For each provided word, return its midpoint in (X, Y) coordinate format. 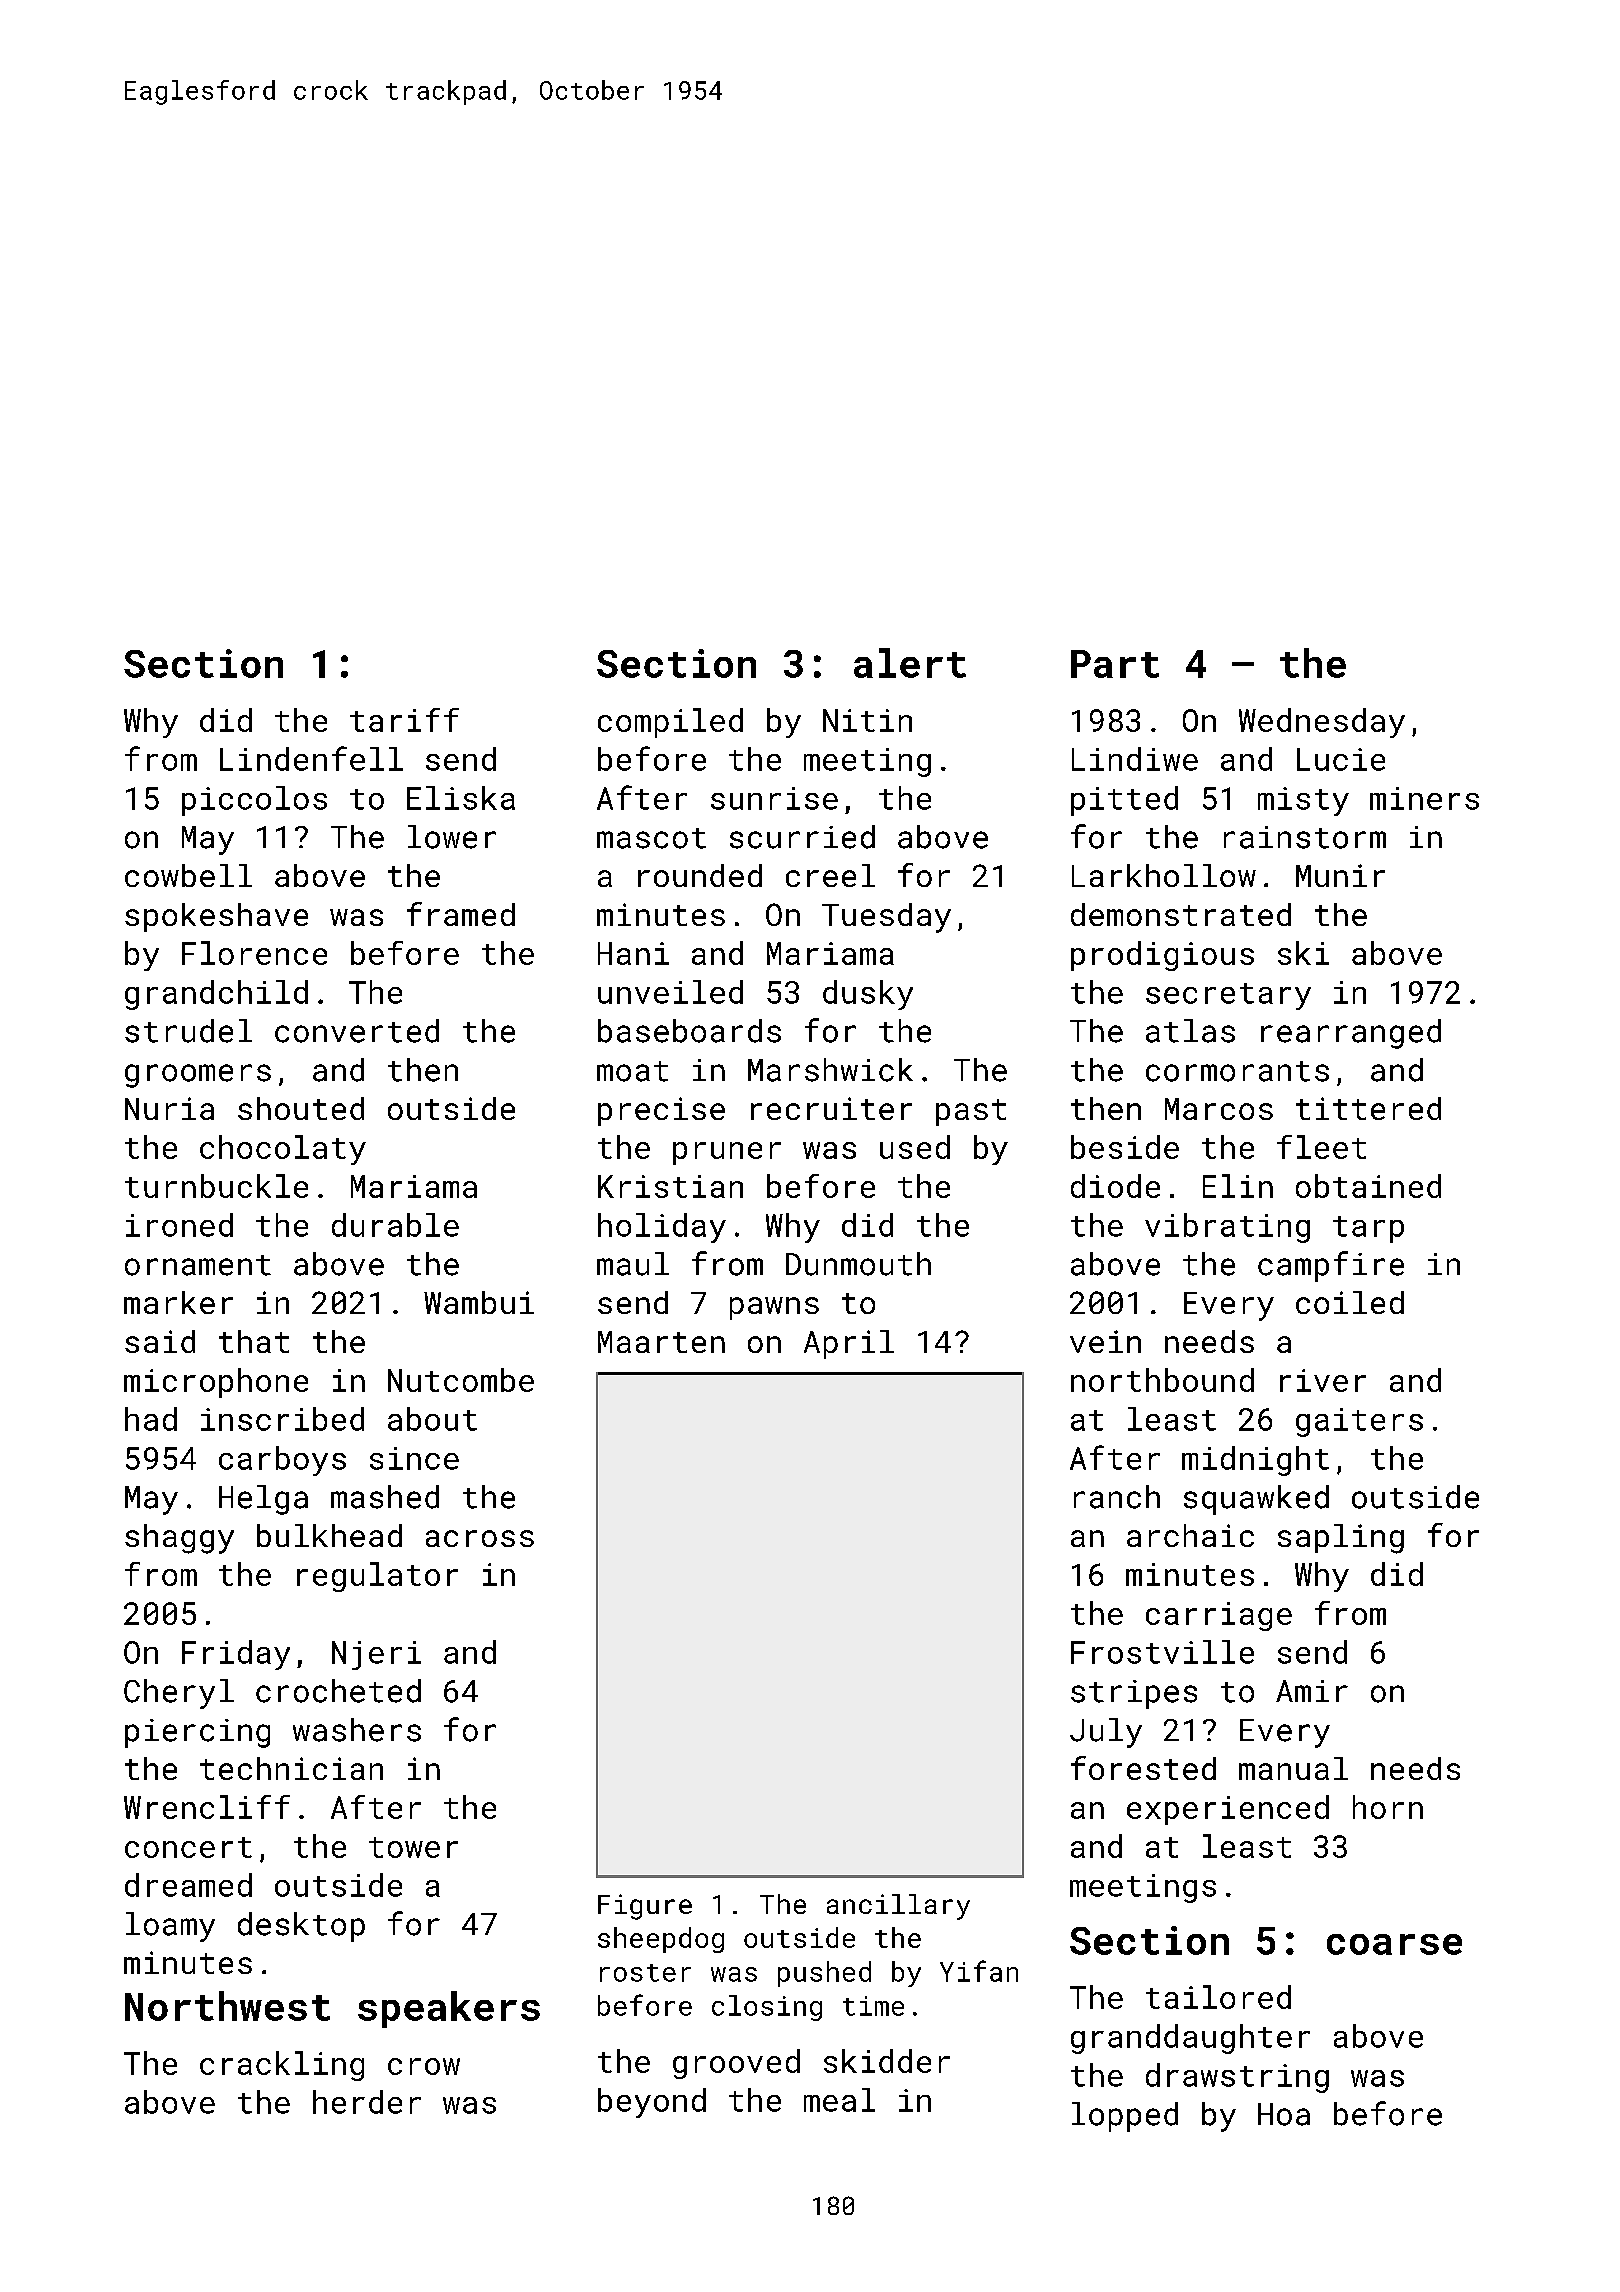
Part (1115, 664)
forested (1143, 1768)
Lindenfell (311, 758)
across (480, 1538)
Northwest (227, 2006)
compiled (670, 723)
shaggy (179, 1539)
